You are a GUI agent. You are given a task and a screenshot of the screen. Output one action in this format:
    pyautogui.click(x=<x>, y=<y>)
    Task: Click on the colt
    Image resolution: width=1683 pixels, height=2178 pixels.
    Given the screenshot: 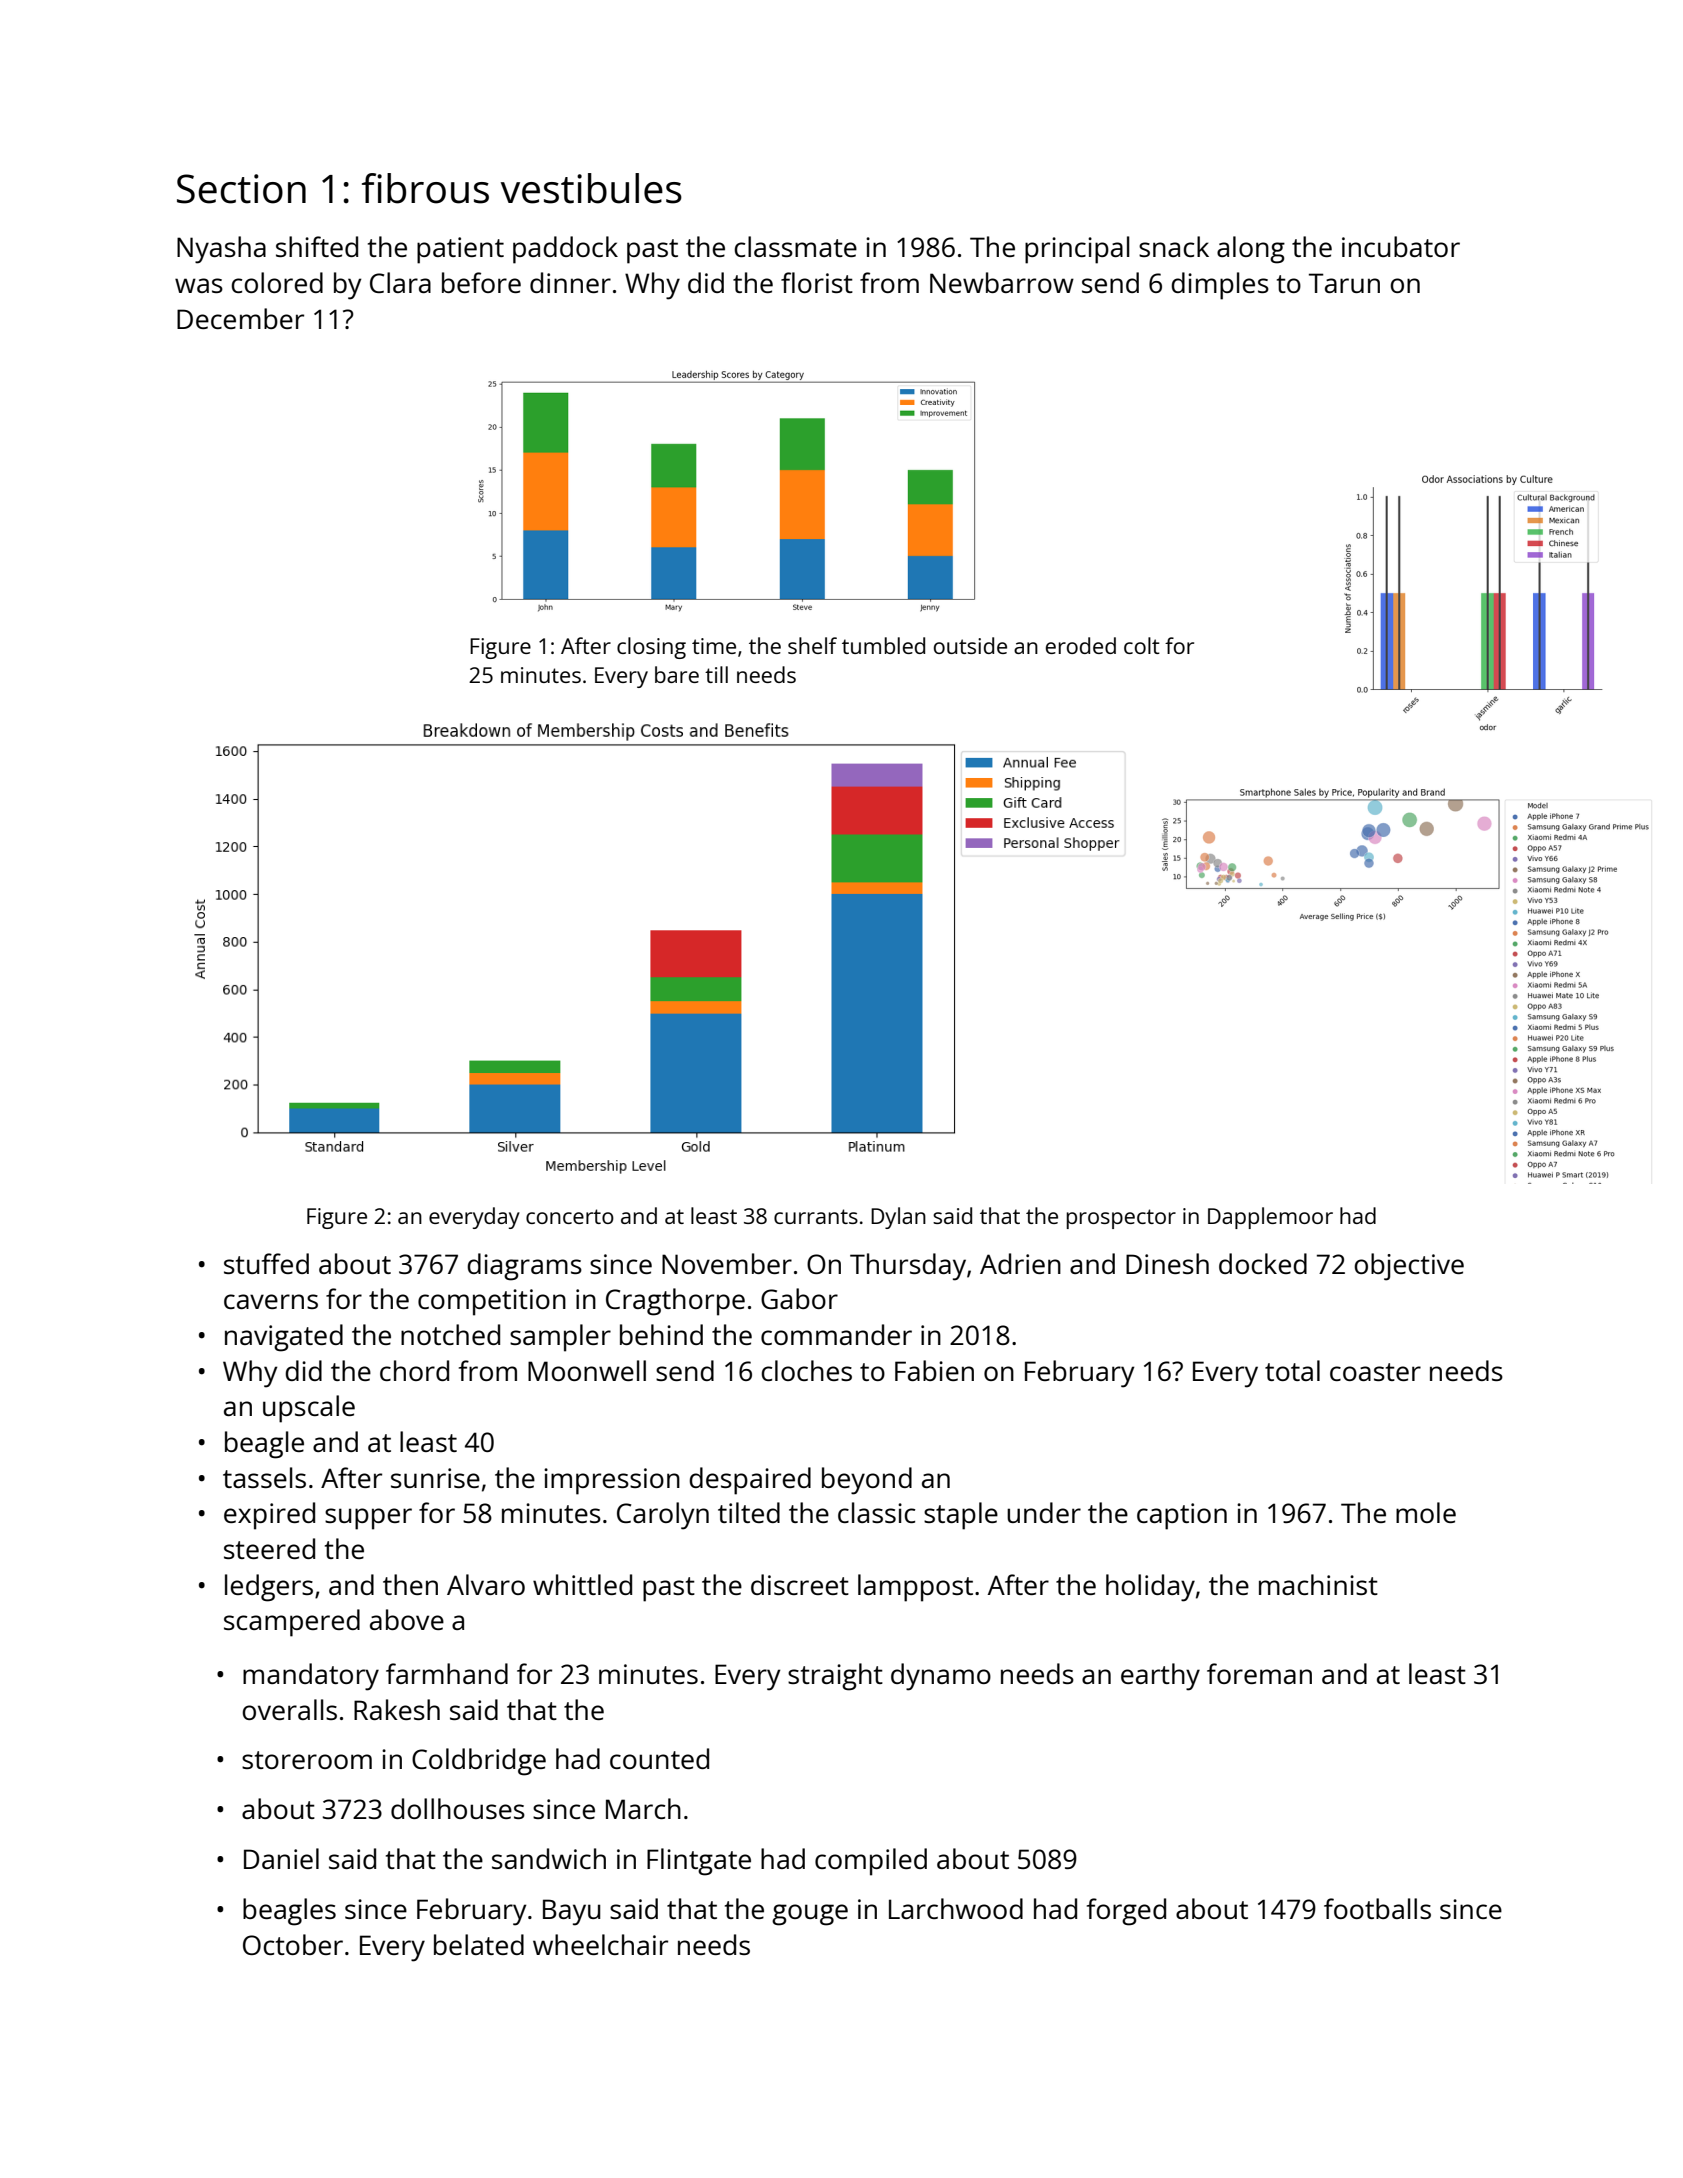 What is the action you would take?
    pyautogui.click(x=1142, y=645)
